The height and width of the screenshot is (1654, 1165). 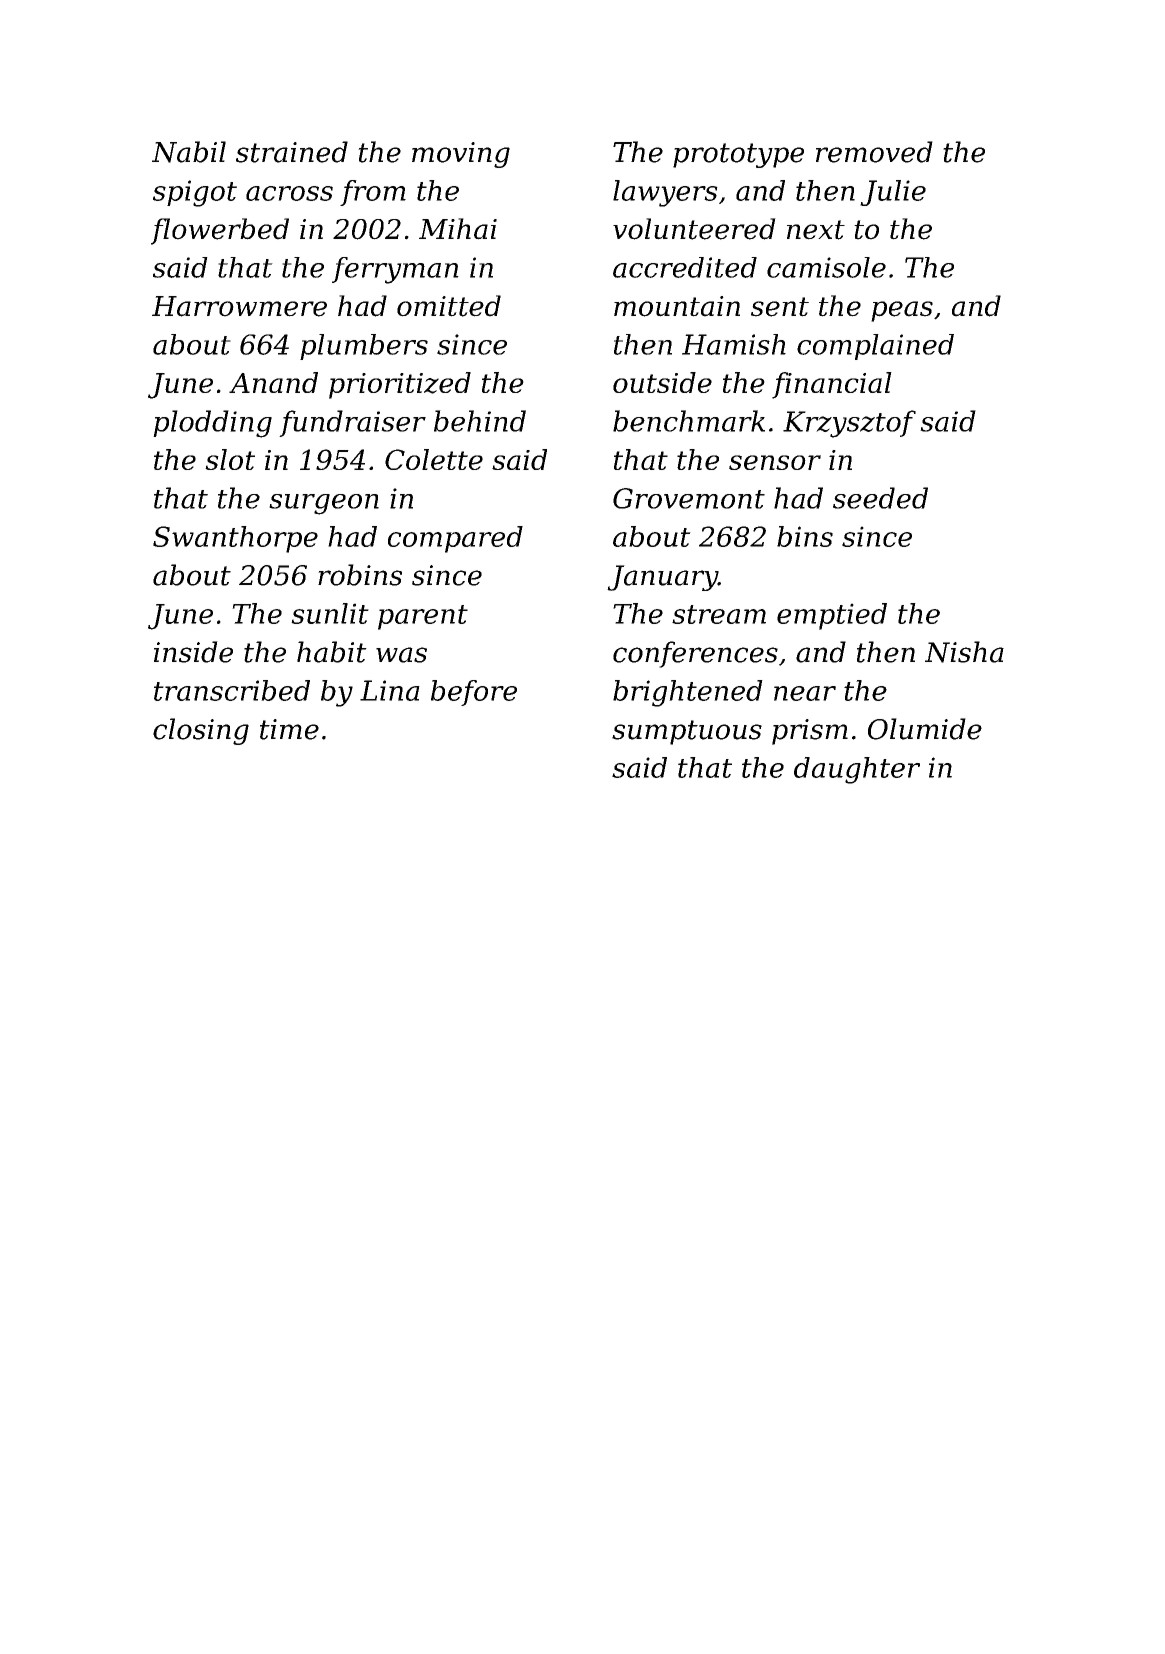 I want to click on moving, so click(x=461, y=155).
